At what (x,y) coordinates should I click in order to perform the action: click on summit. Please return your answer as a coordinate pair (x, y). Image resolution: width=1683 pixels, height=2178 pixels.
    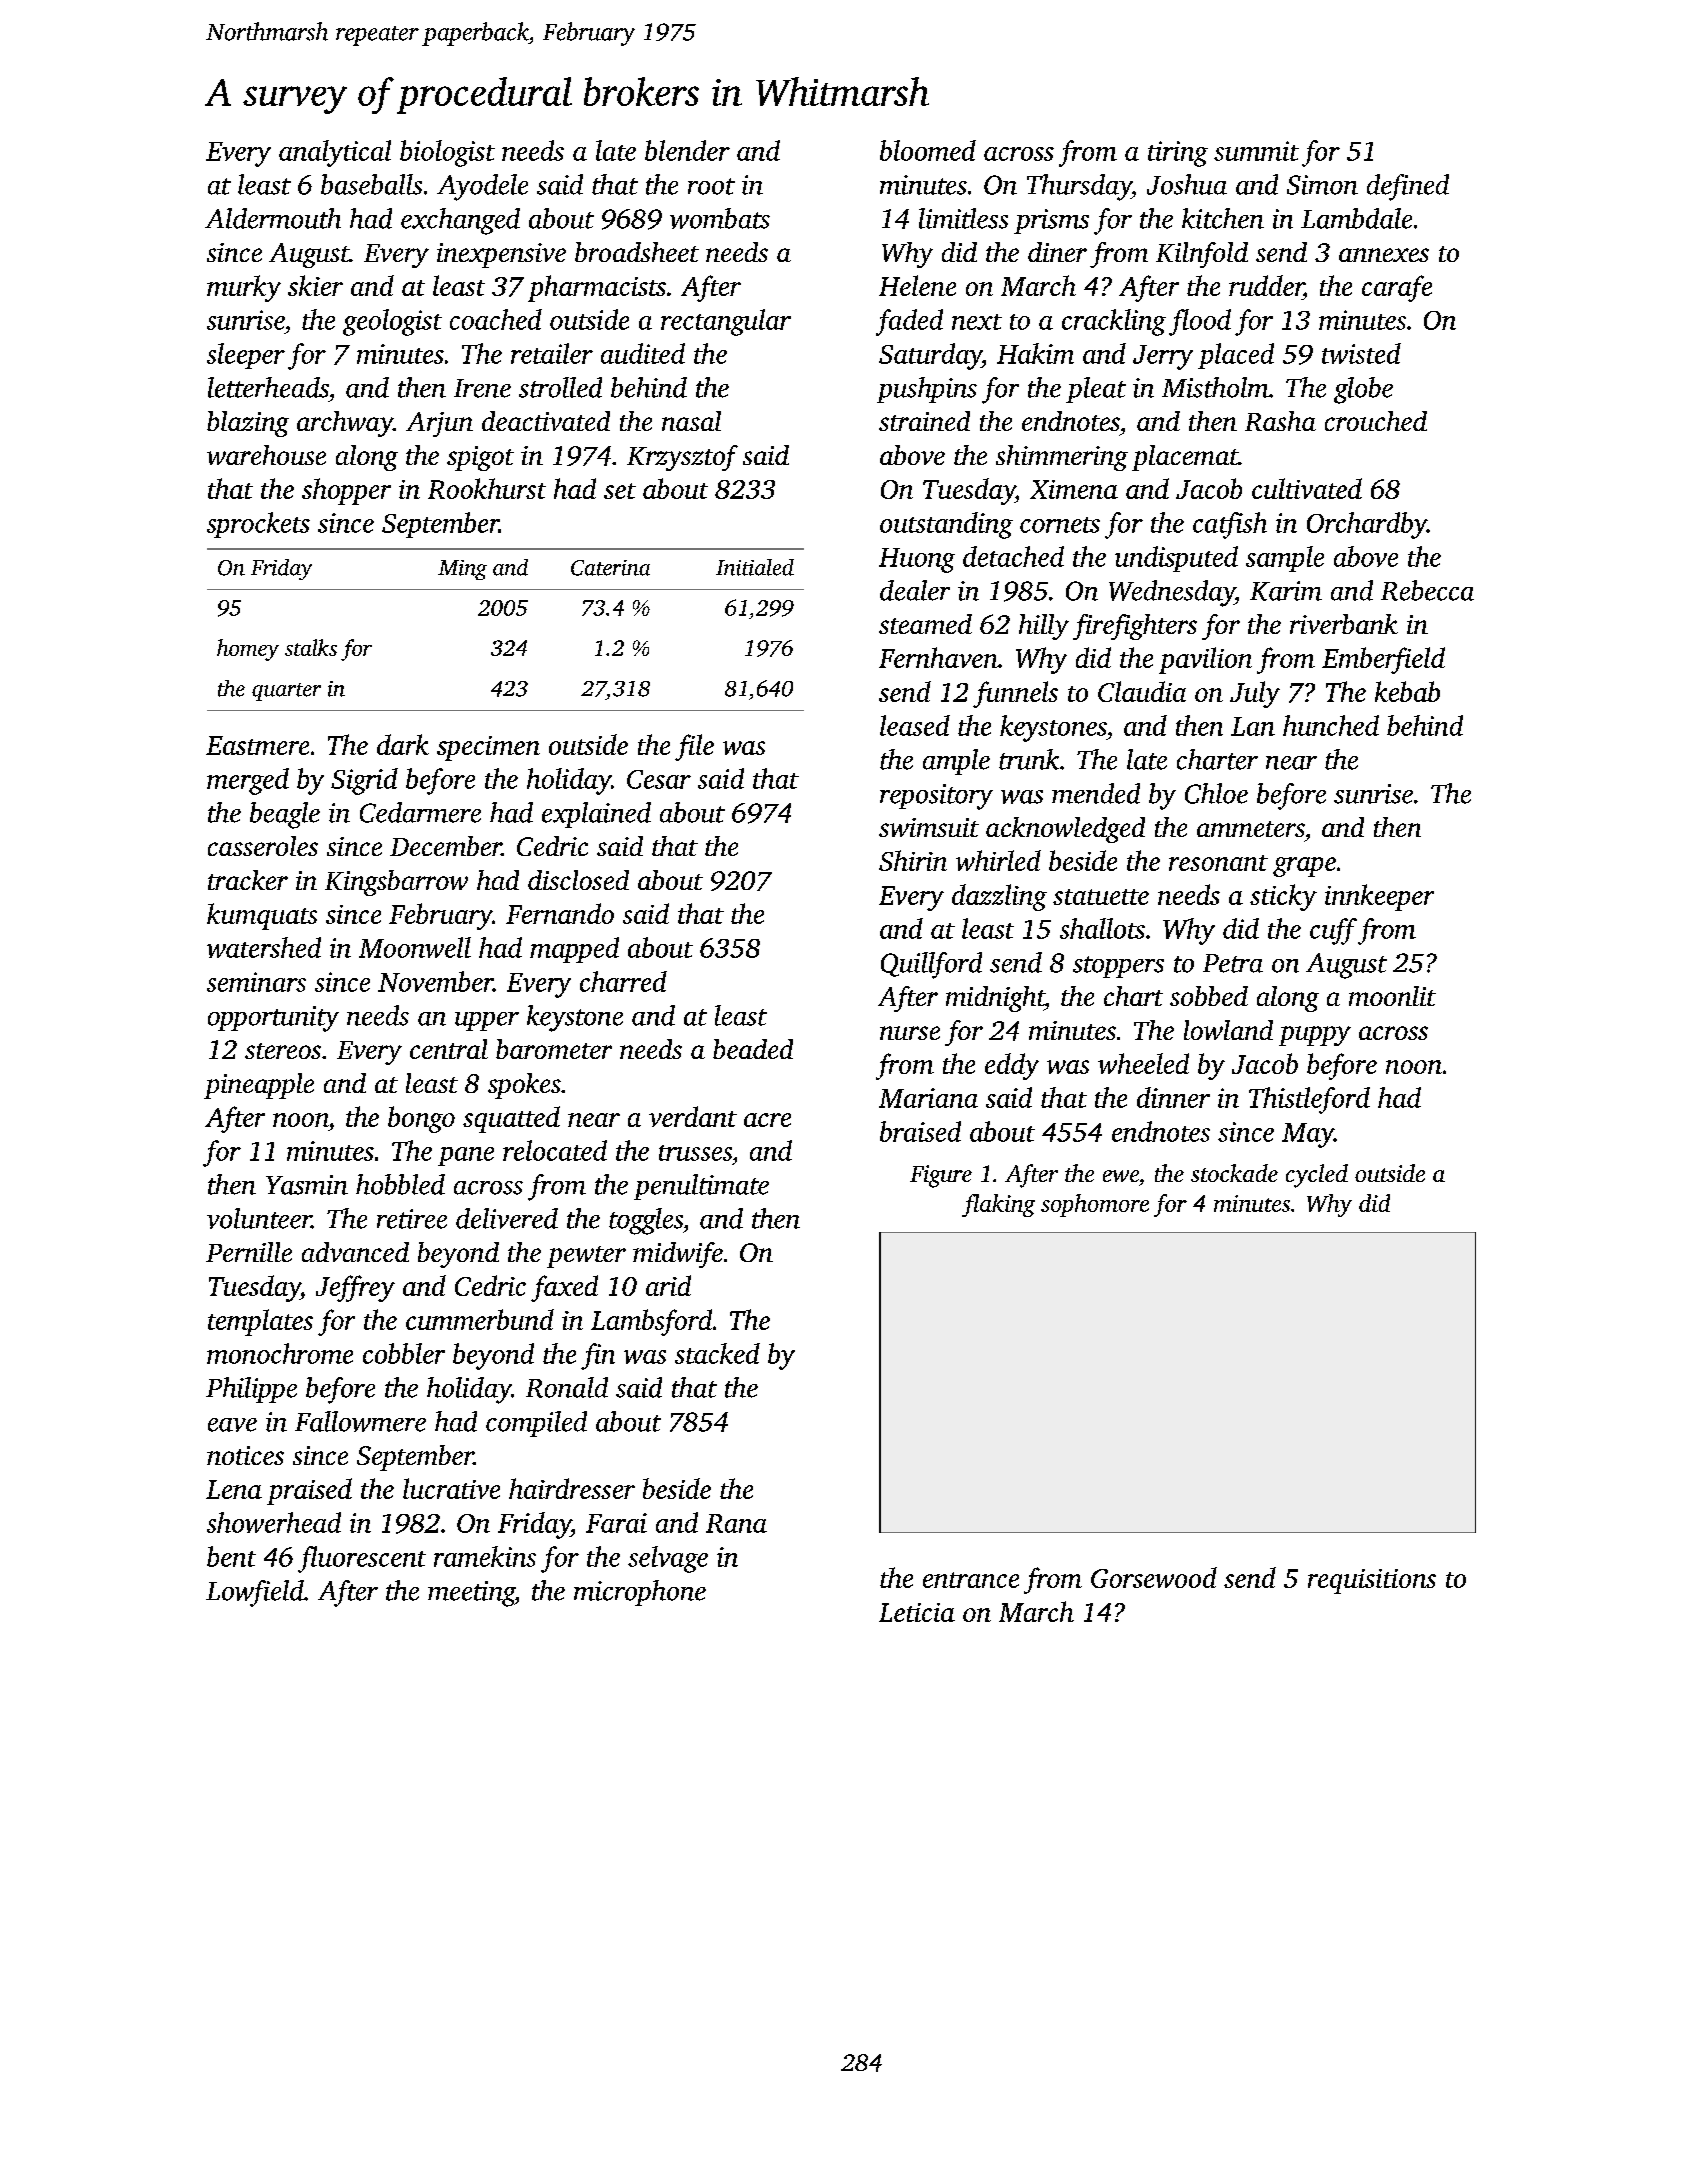
    Looking at the image, I should click on (1256, 151).
